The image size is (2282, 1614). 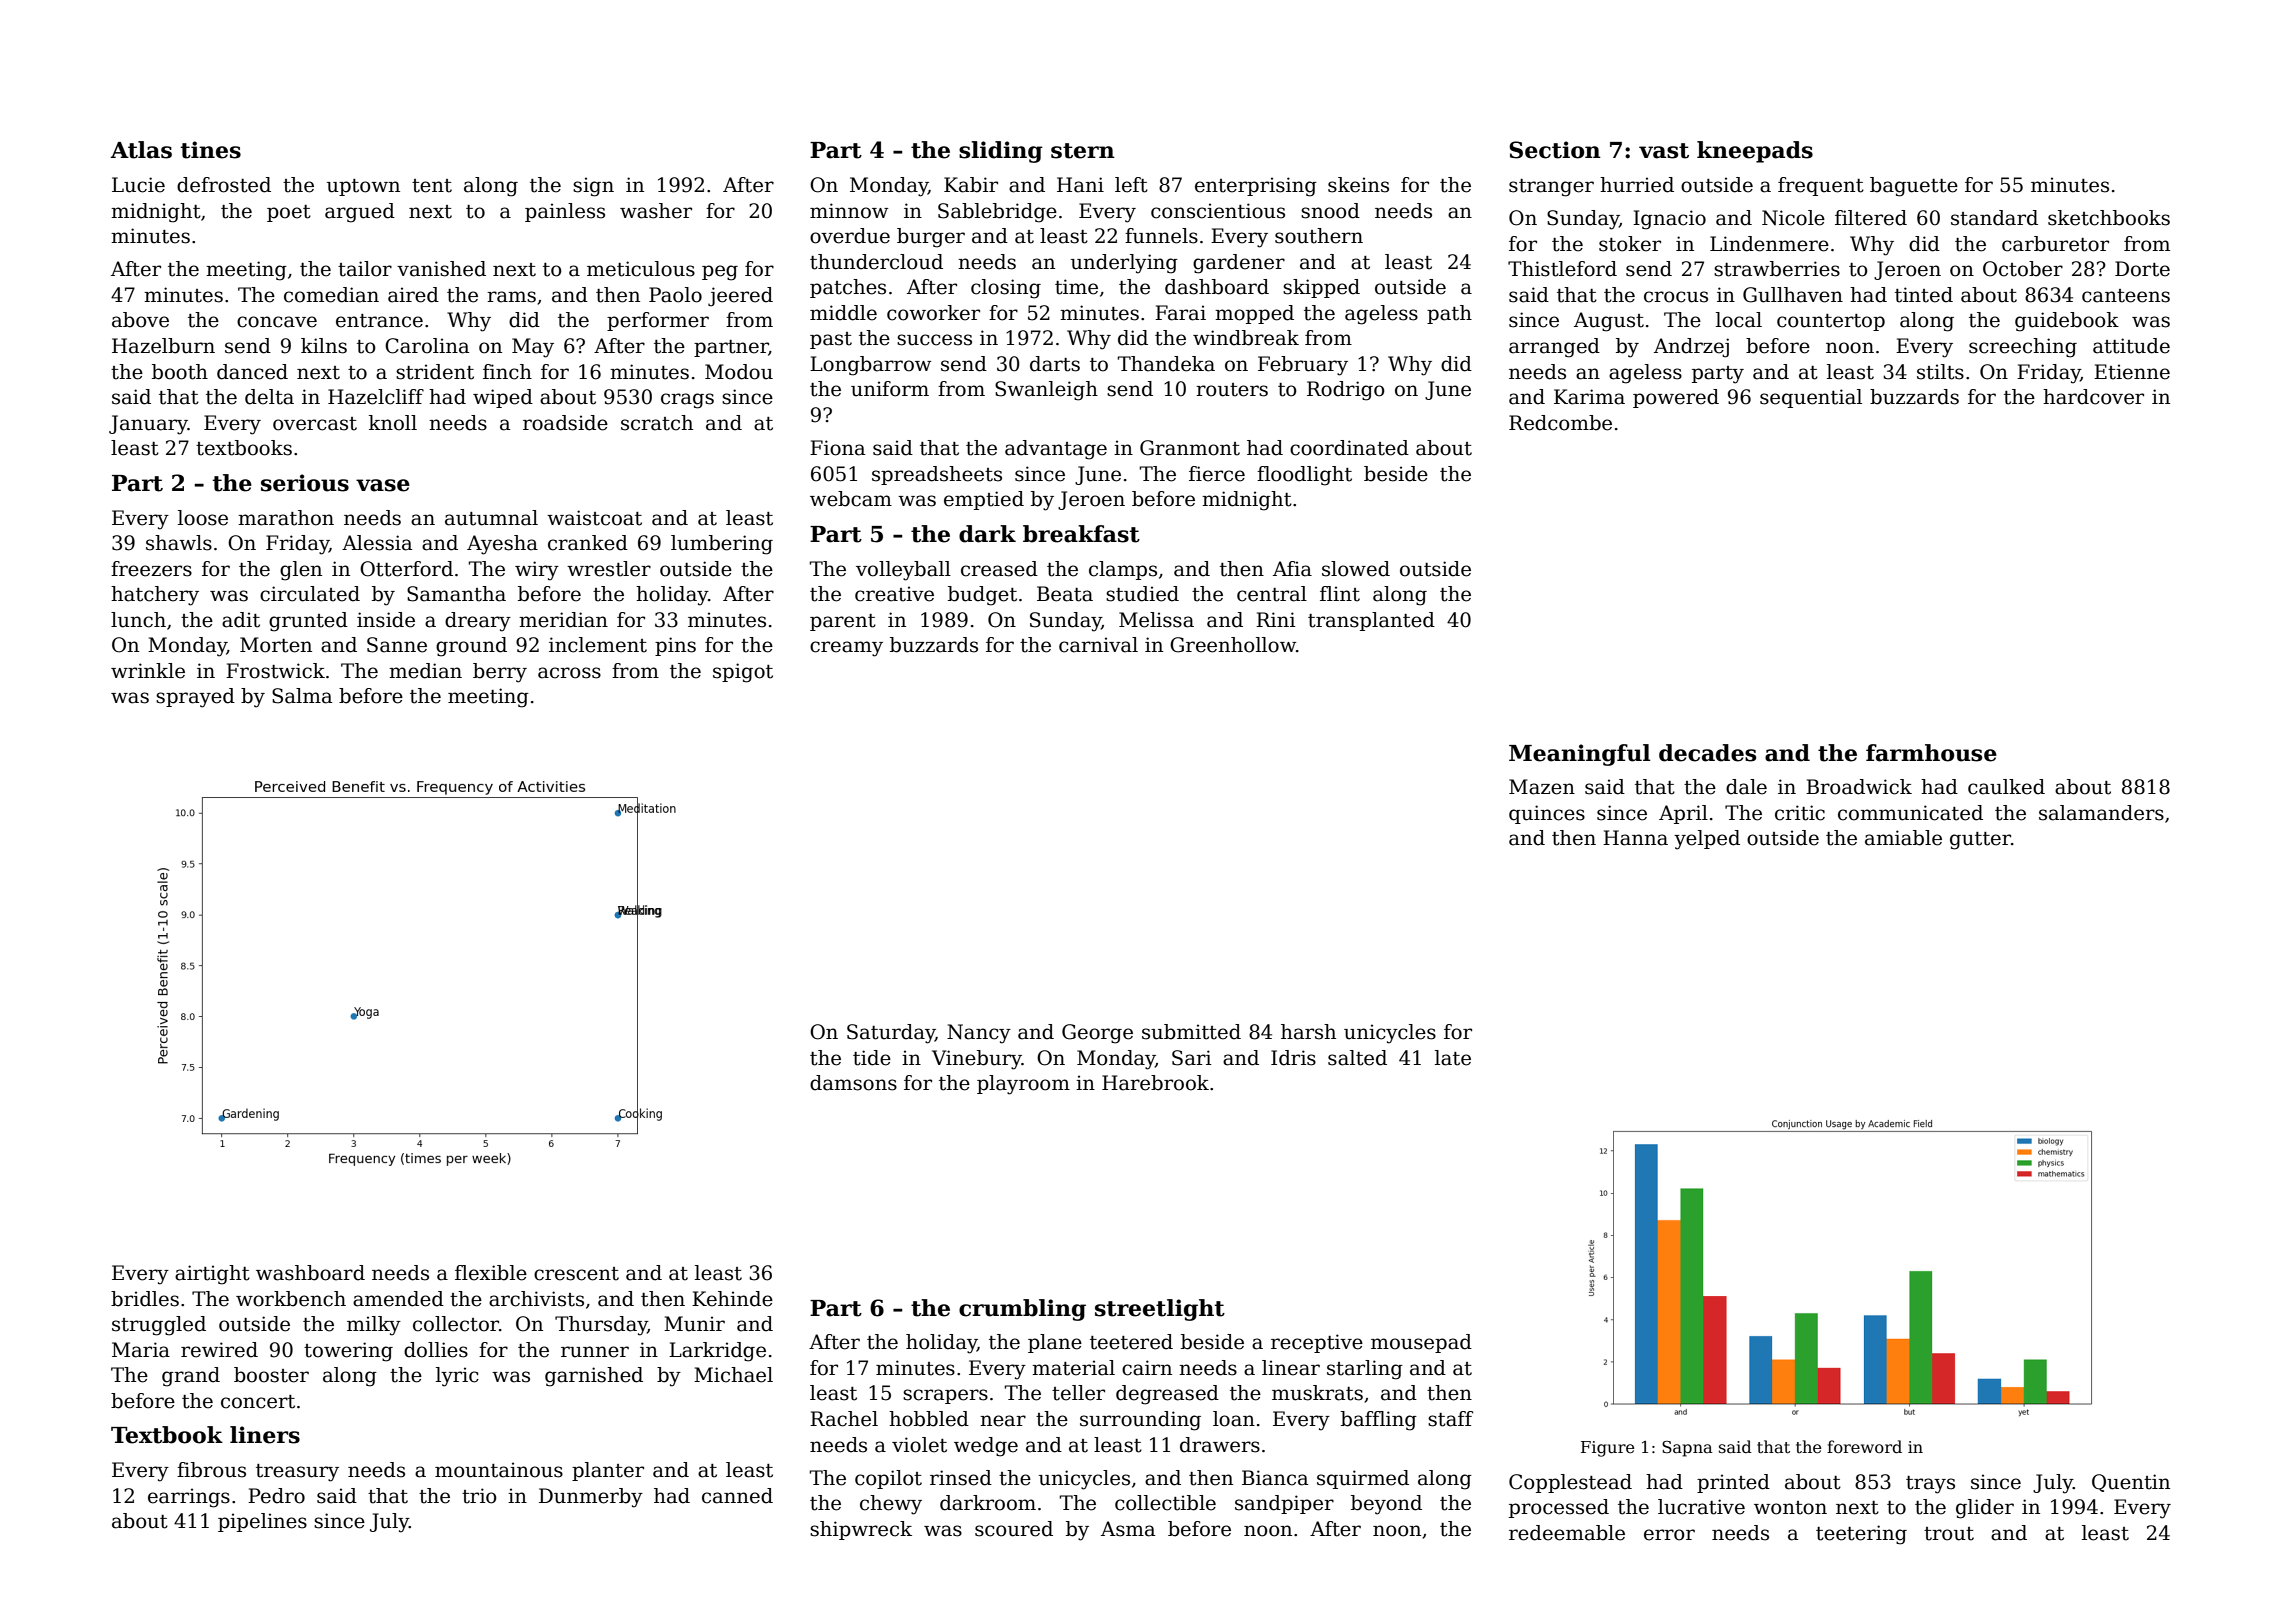 What do you see at coordinates (211, 150) in the screenshot?
I see `tines` at bounding box center [211, 150].
